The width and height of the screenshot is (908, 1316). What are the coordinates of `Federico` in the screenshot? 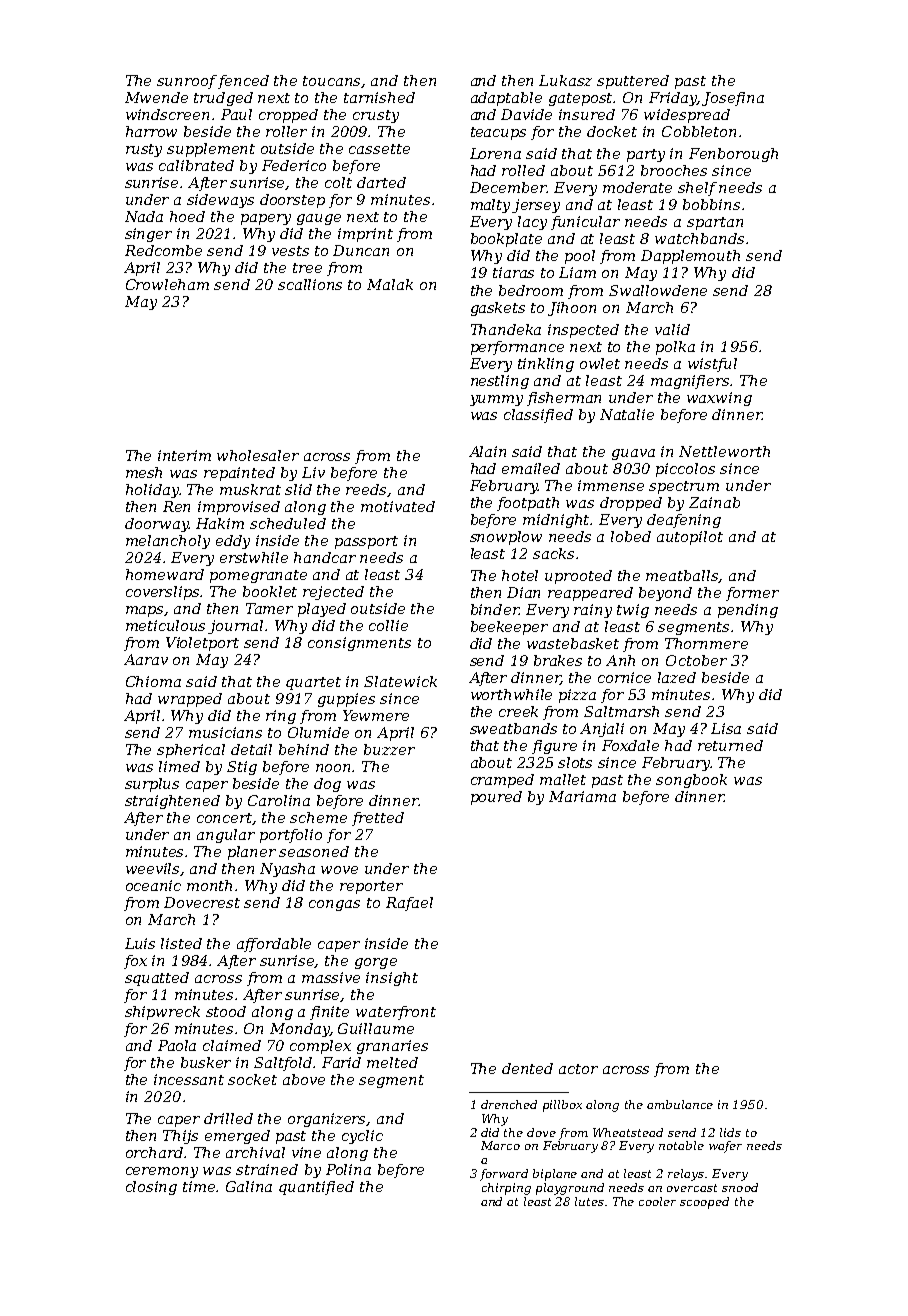 It's located at (294, 165).
